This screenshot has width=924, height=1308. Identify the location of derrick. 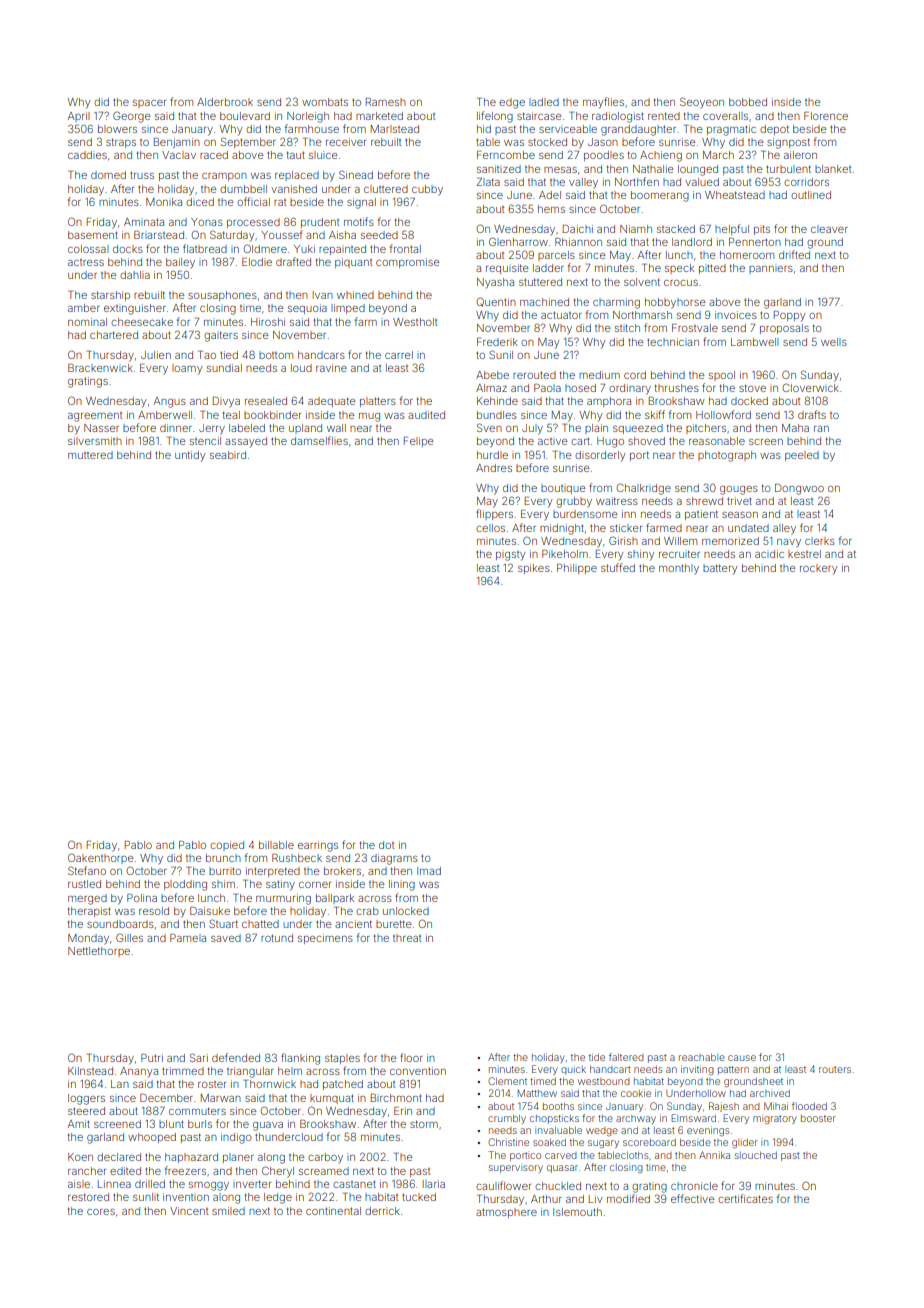
(382, 1211).
